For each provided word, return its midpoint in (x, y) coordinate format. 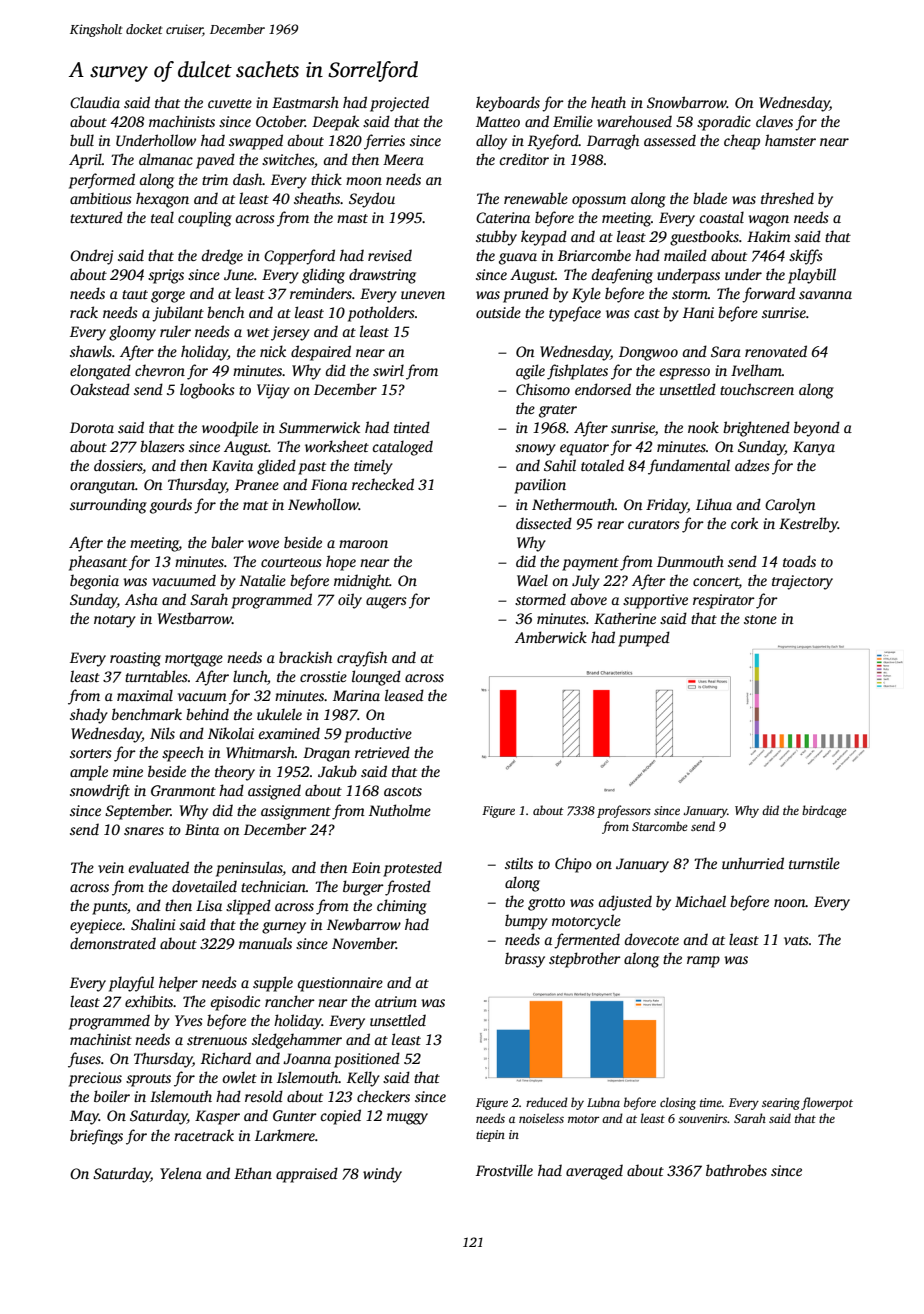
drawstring (382, 276)
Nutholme (400, 810)
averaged (594, 1172)
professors (624, 811)
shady (89, 716)
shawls (91, 351)
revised (390, 255)
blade (710, 198)
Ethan (253, 1173)
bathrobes (736, 1170)
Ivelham (756, 370)
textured (96, 217)
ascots (403, 791)
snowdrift (100, 792)
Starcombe (659, 826)
